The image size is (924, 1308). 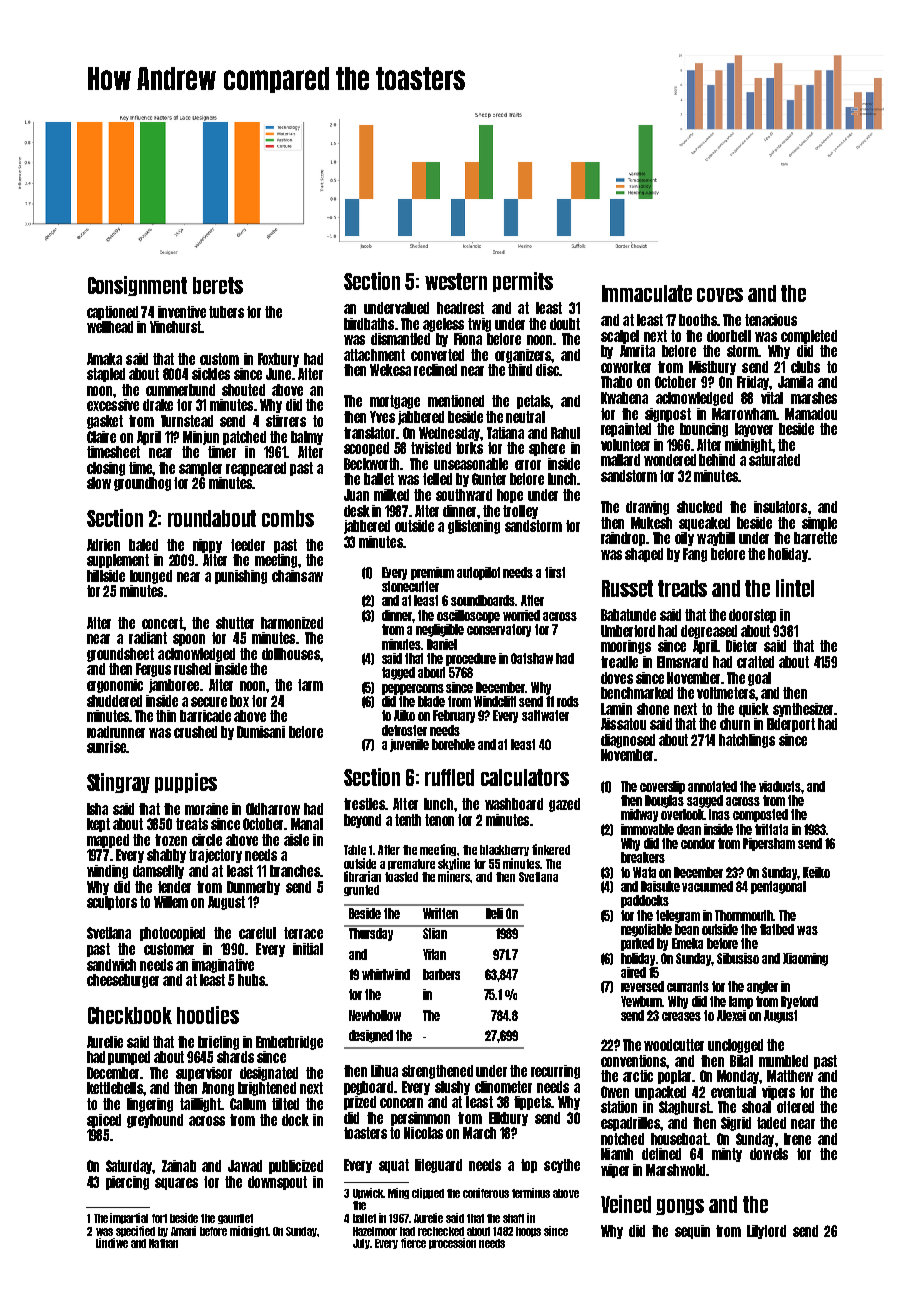 What do you see at coordinates (179, 1166) in the page?
I see `Zainab` at bounding box center [179, 1166].
